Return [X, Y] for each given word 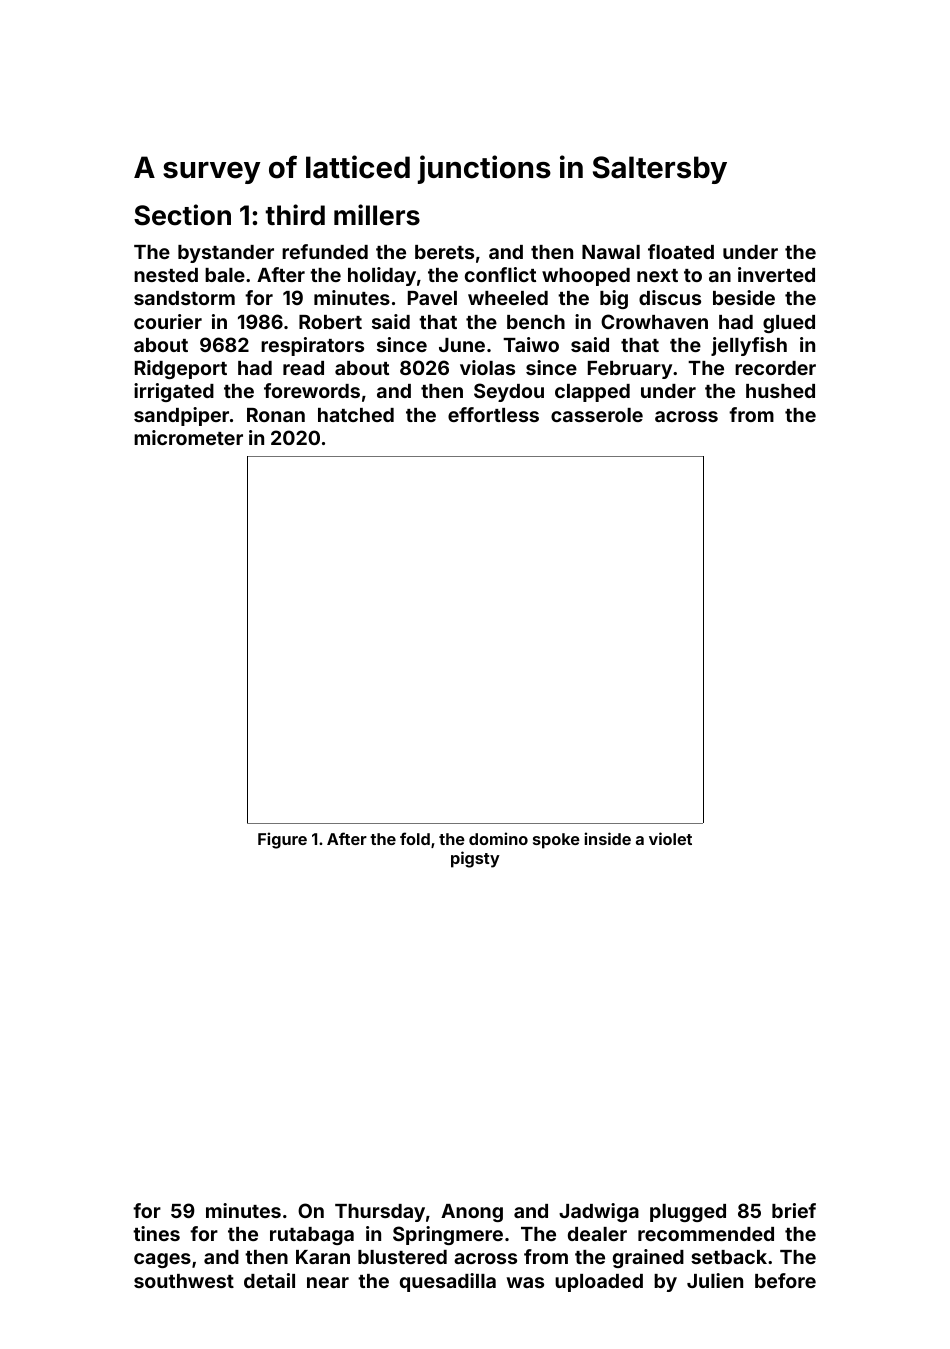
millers [377, 215]
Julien [715, 1280]
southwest [184, 1281]
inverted [776, 274]
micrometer [188, 437]
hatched [356, 415]
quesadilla [448, 1282]
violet [670, 838]
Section [182, 215]
